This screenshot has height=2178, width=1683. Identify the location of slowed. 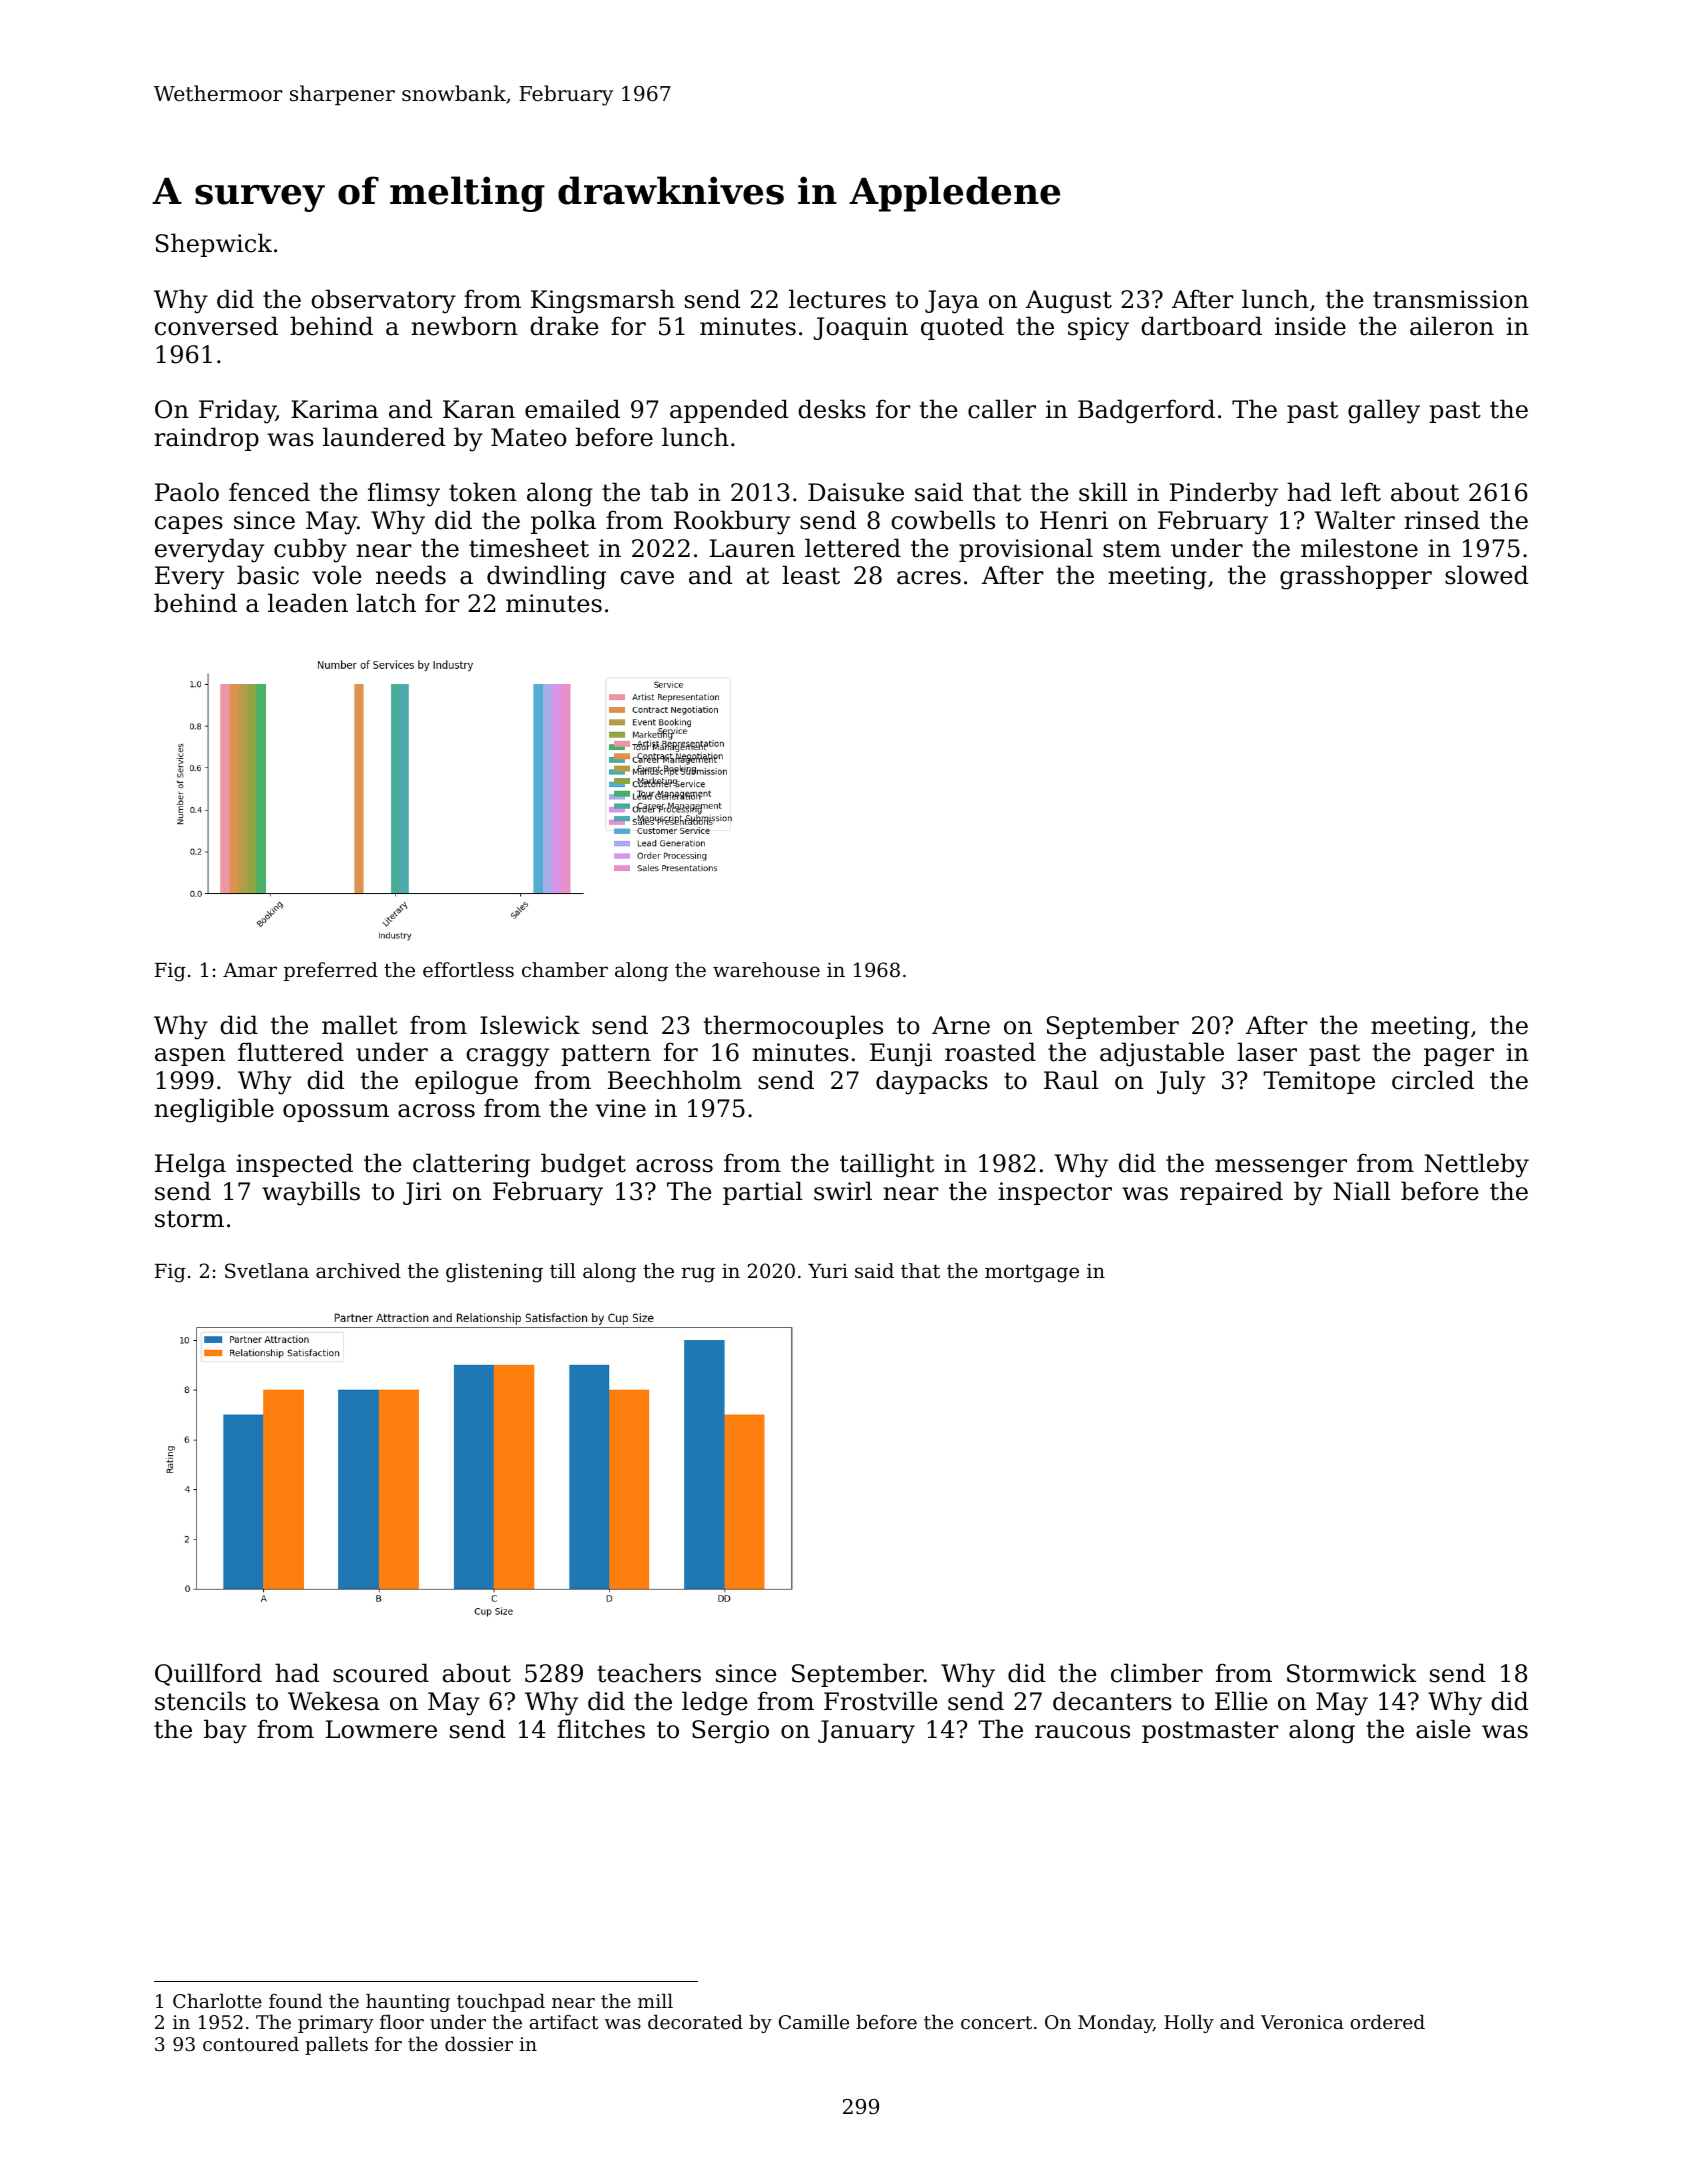
(1486, 575).
